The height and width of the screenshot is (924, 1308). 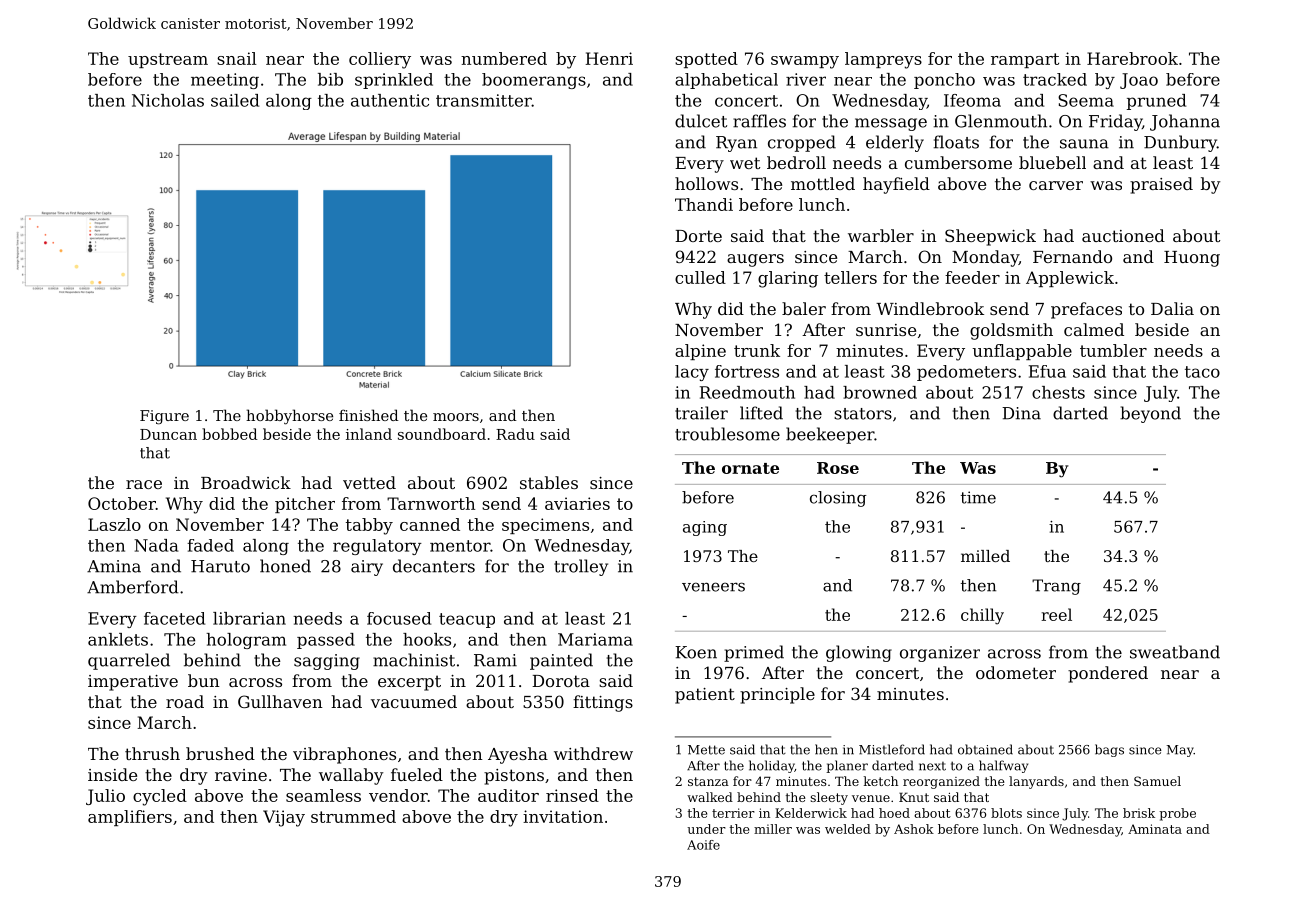 I want to click on hobbyhorse, so click(x=289, y=417).
